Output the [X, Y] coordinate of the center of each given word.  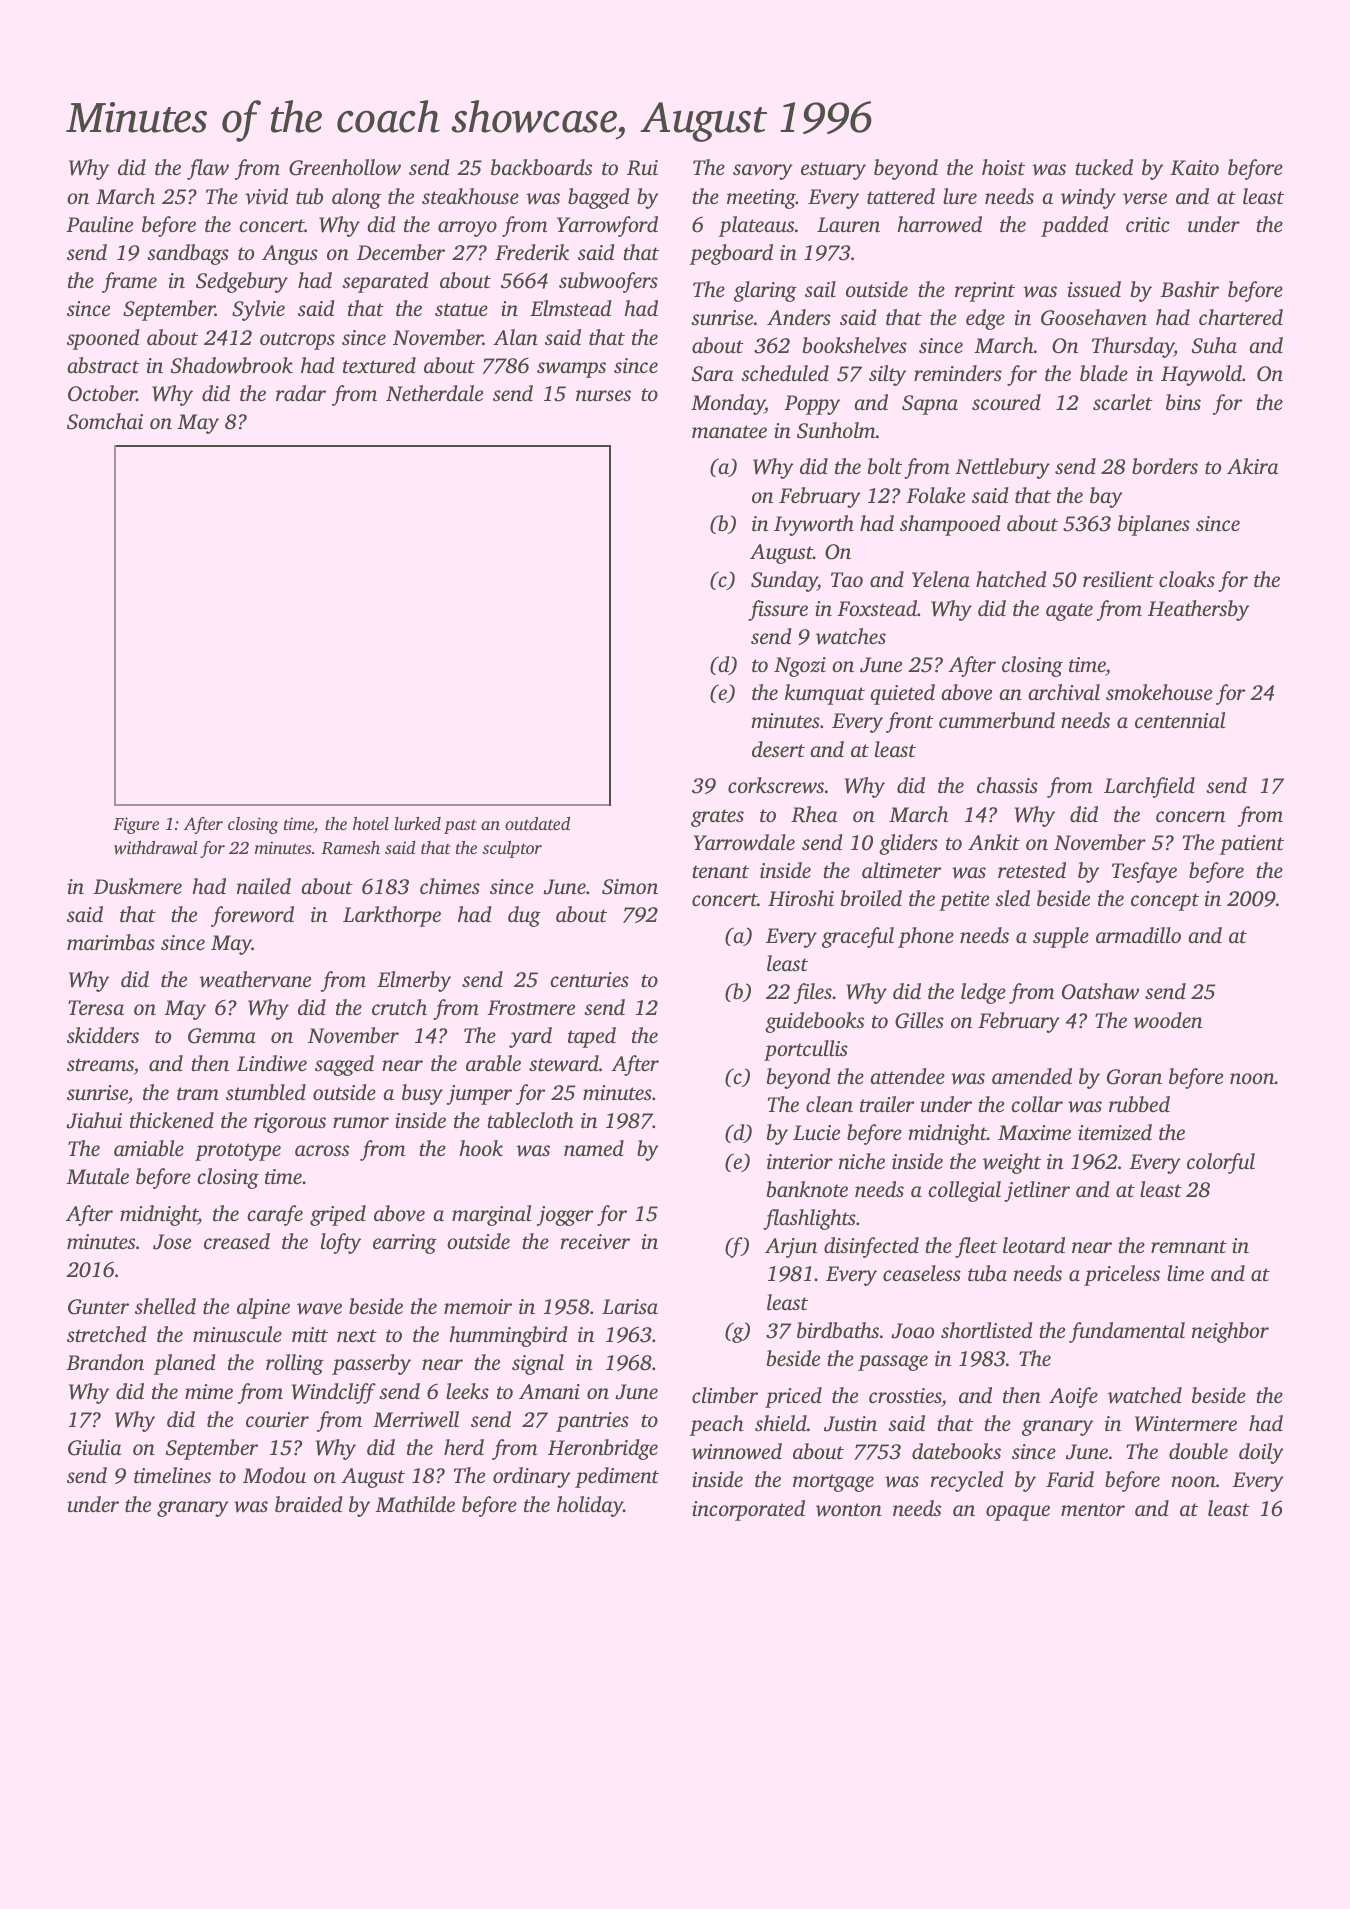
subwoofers [608, 282]
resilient [1118, 579]
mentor [1093, 1509]
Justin [850, 1424]
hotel [371, 823]
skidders [103, 1035]
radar [301, 393]
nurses [603, 395]
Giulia [94, 1447]
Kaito [1194, 168]
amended [1032, 1076]
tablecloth [530, 1120]
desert [778, 749]
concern [1190, 816]
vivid [266, 196]
